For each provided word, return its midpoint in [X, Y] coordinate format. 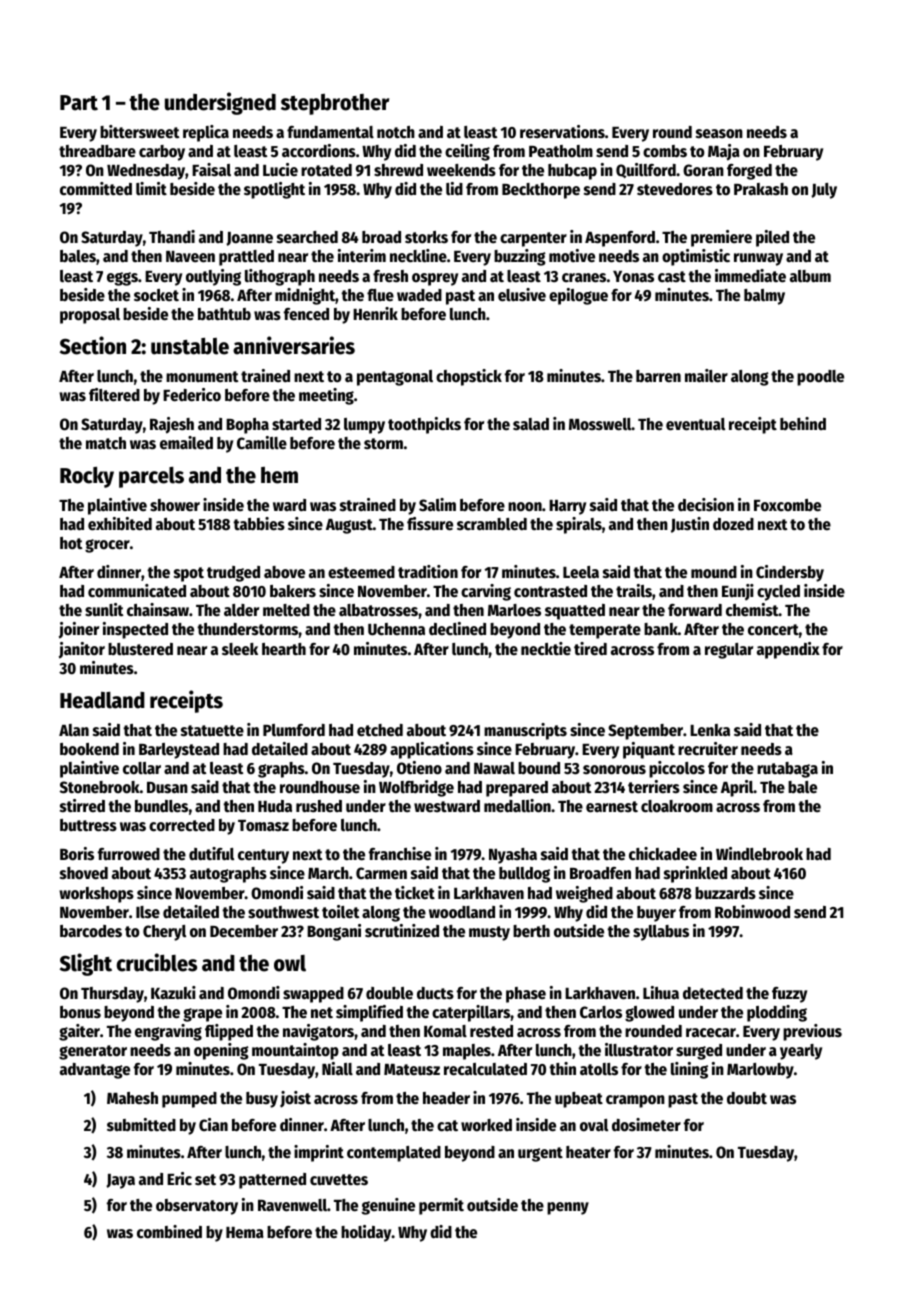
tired [590, 649]
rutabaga [787, 770]
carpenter [533, 239]
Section [93, 345]
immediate [750, 276]
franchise [400, 854]
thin [562, 1068]
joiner [79, 630]
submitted [141, 1125]
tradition [428, 572]
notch [396, 132]
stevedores [675, 189]
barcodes [91, 931]
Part [79, 103]
